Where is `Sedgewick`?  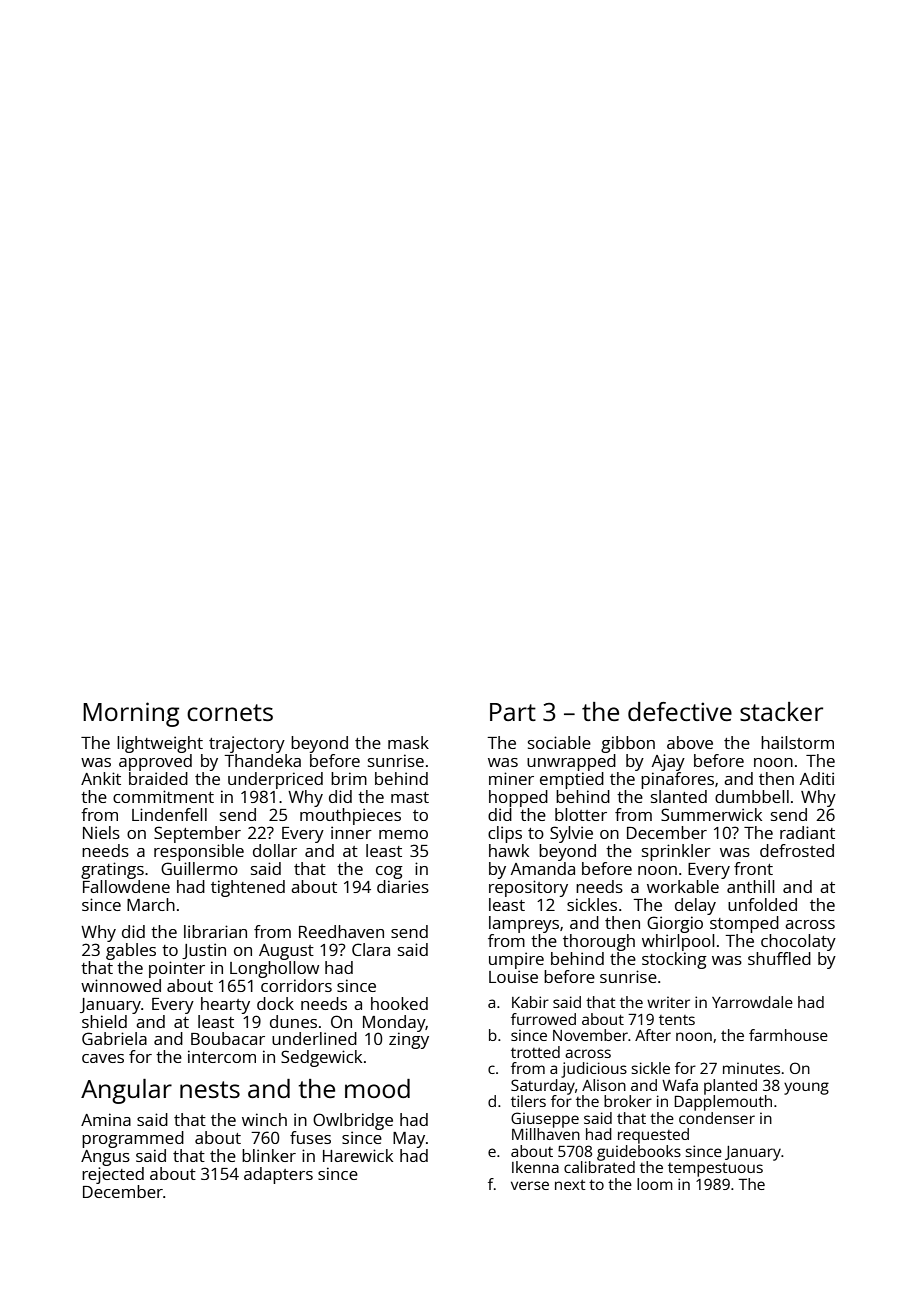 Sedgewick is located at coordinates (321, 1058).
